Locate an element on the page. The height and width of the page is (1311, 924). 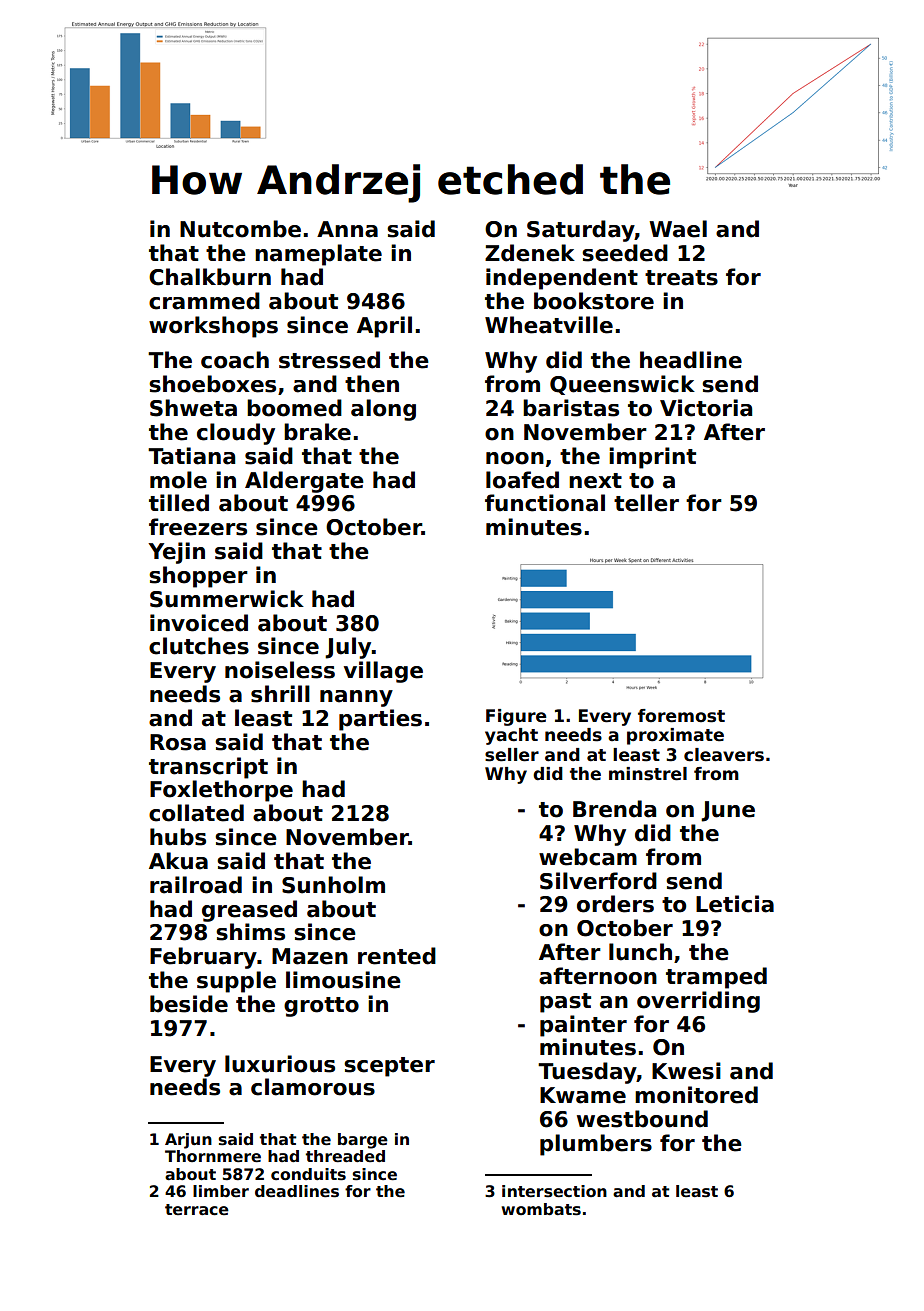
Shweta is located at coordinates (193, 408).
